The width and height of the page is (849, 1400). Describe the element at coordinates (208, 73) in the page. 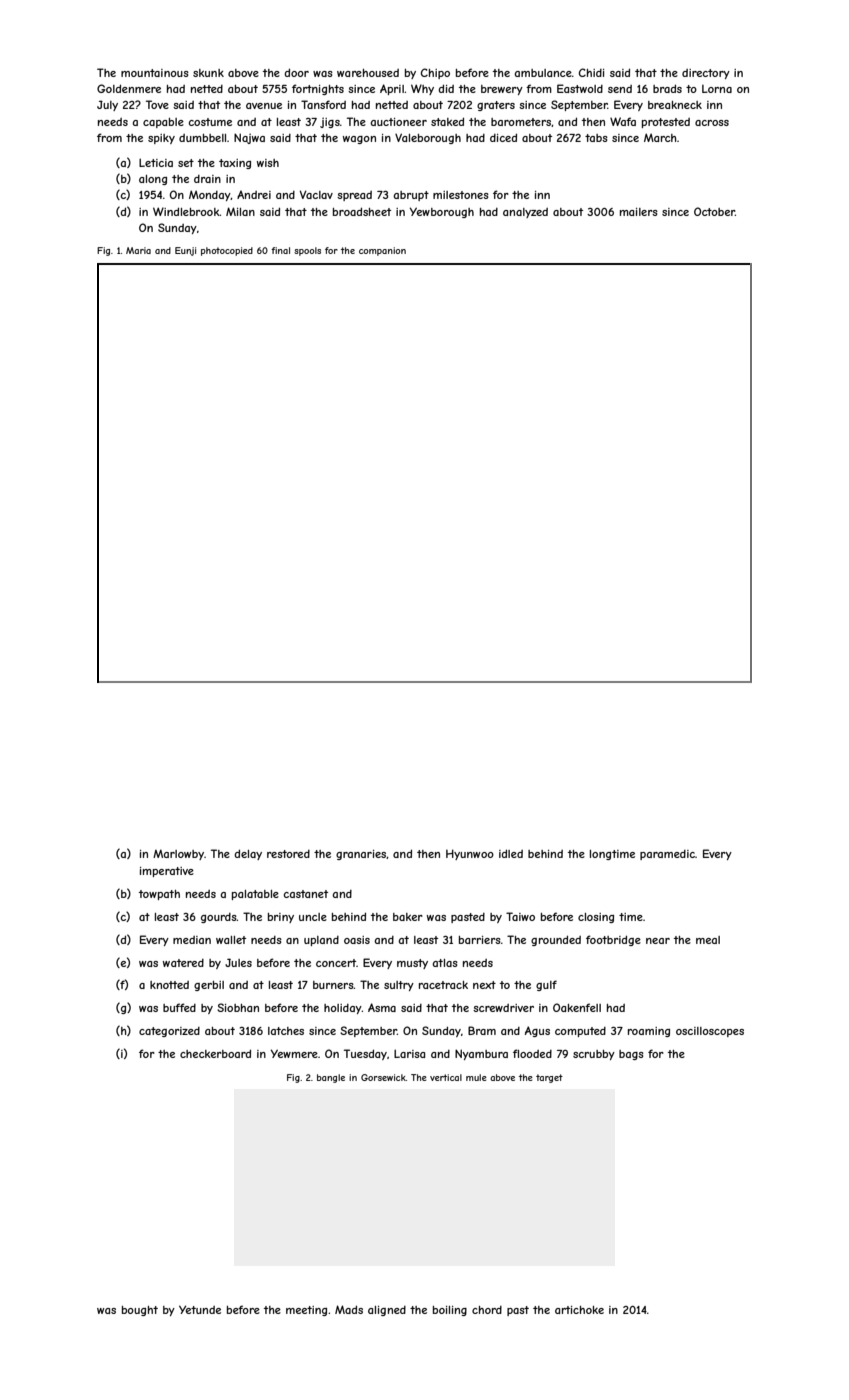

I see `skunk` at that location.
